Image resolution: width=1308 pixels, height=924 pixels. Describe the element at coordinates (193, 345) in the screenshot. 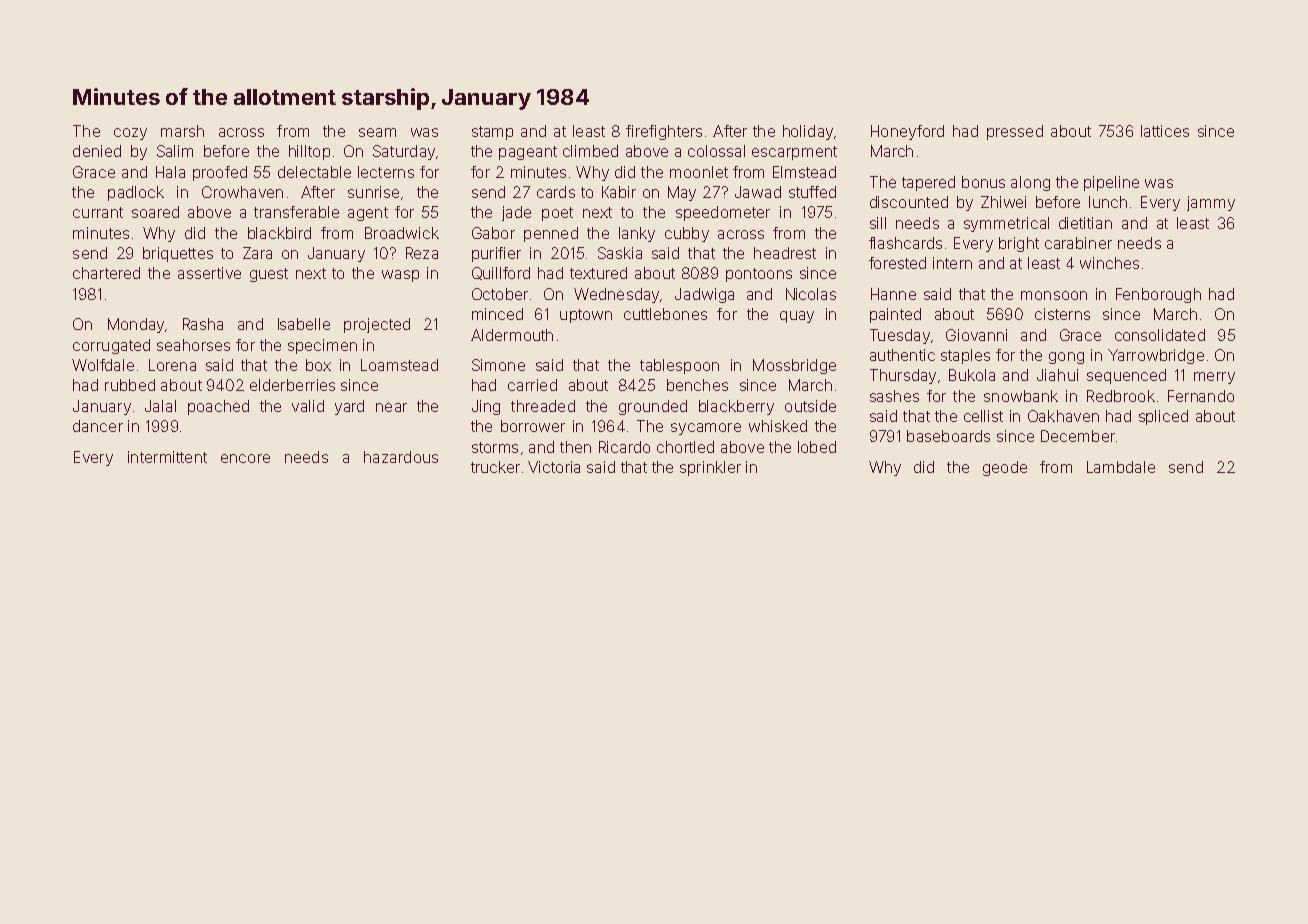

I see `seahorses` at that location.
